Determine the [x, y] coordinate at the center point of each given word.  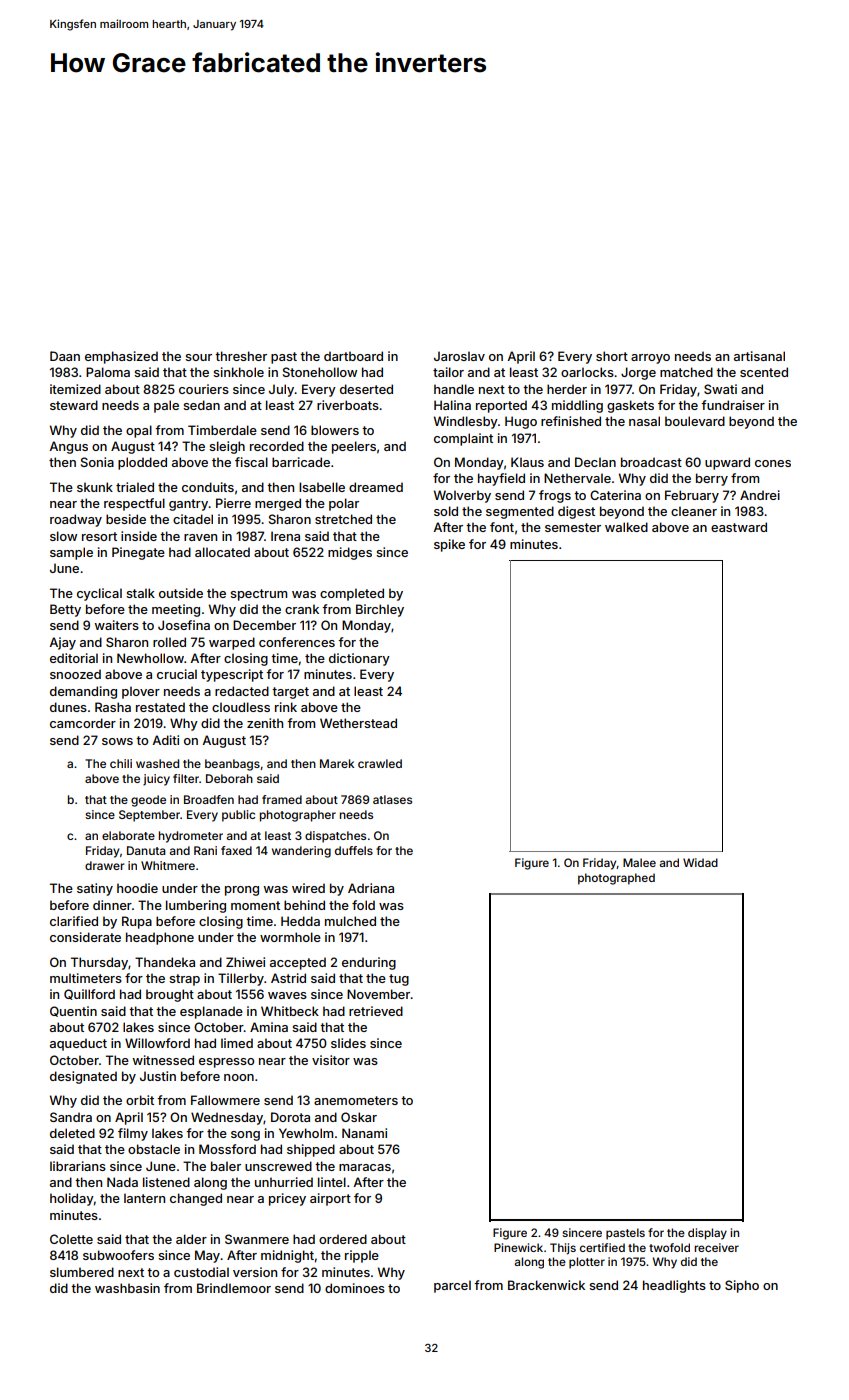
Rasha [113, 707]
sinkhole [238, 372]
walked [626, 527]
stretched [343, 519]
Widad [700, 862]
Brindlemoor [234, 1288]
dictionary [359, 659]
